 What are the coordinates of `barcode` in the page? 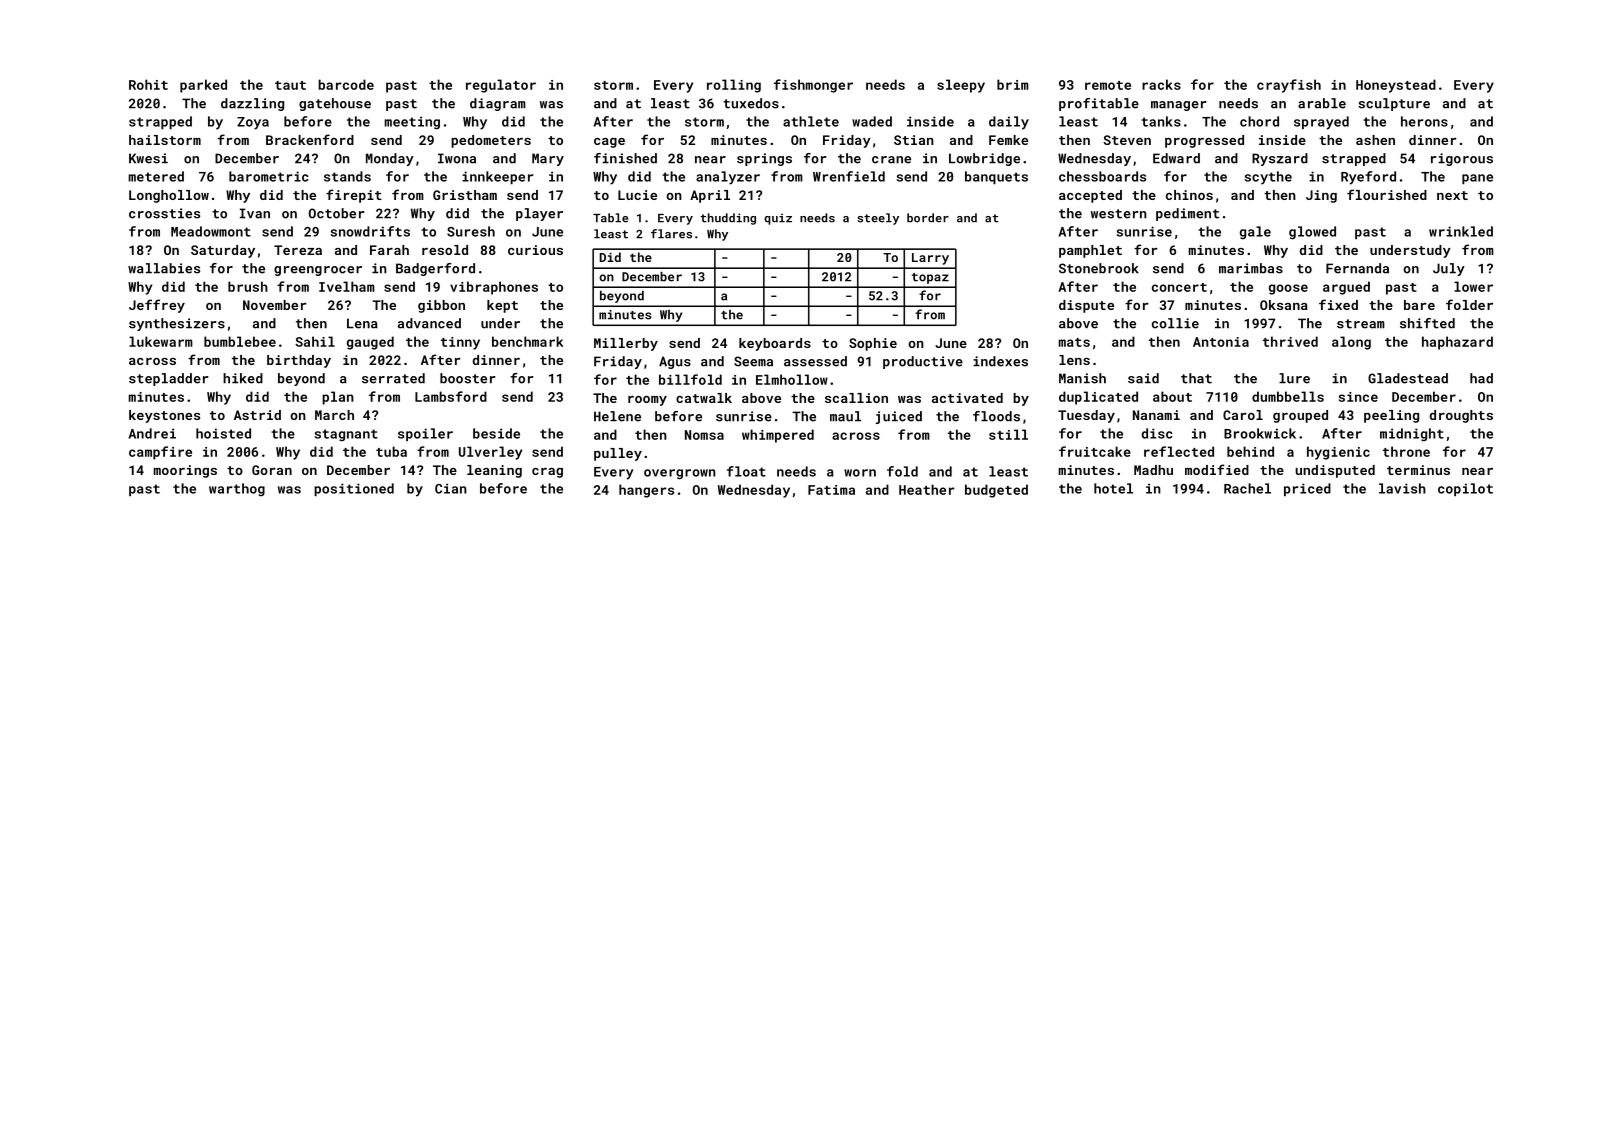 It's located at (346, 84).
